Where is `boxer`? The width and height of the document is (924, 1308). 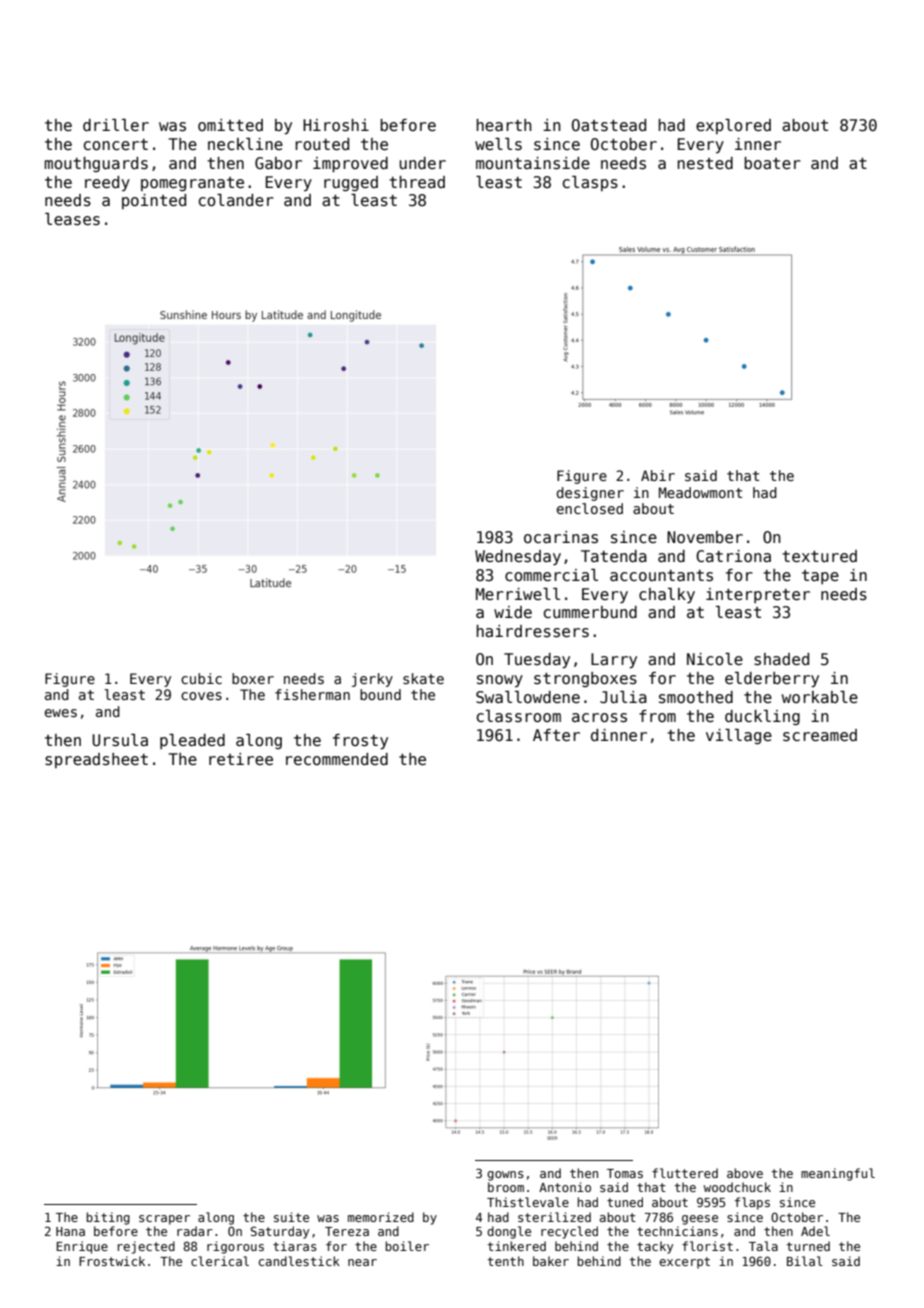
boxer is located at coordinates (253, 678).
